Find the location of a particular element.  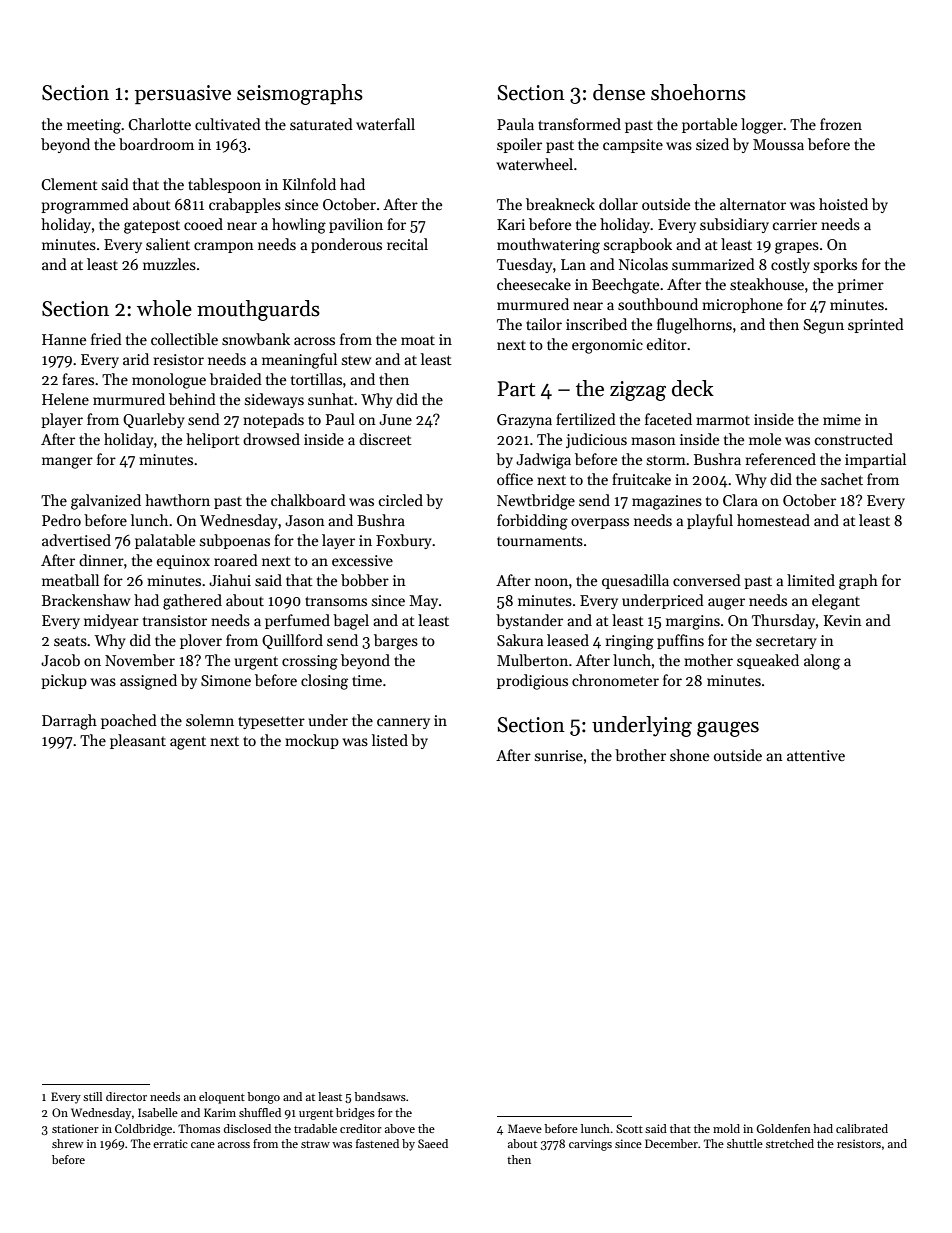

Foxbury is located at coordinates (404, 541).
